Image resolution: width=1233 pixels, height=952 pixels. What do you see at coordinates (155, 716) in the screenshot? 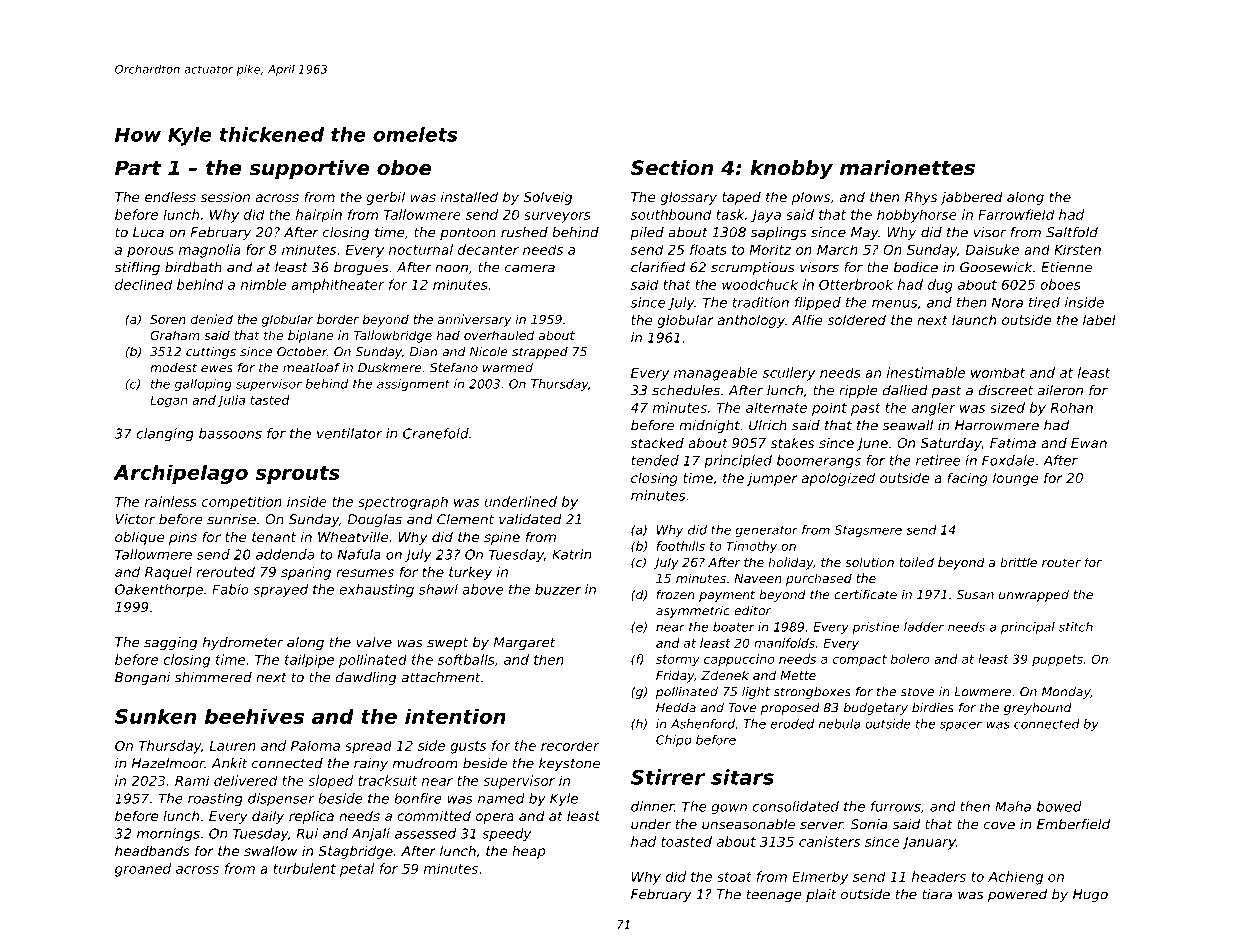
I see `Sunken` at bounding box center [155, 716].
